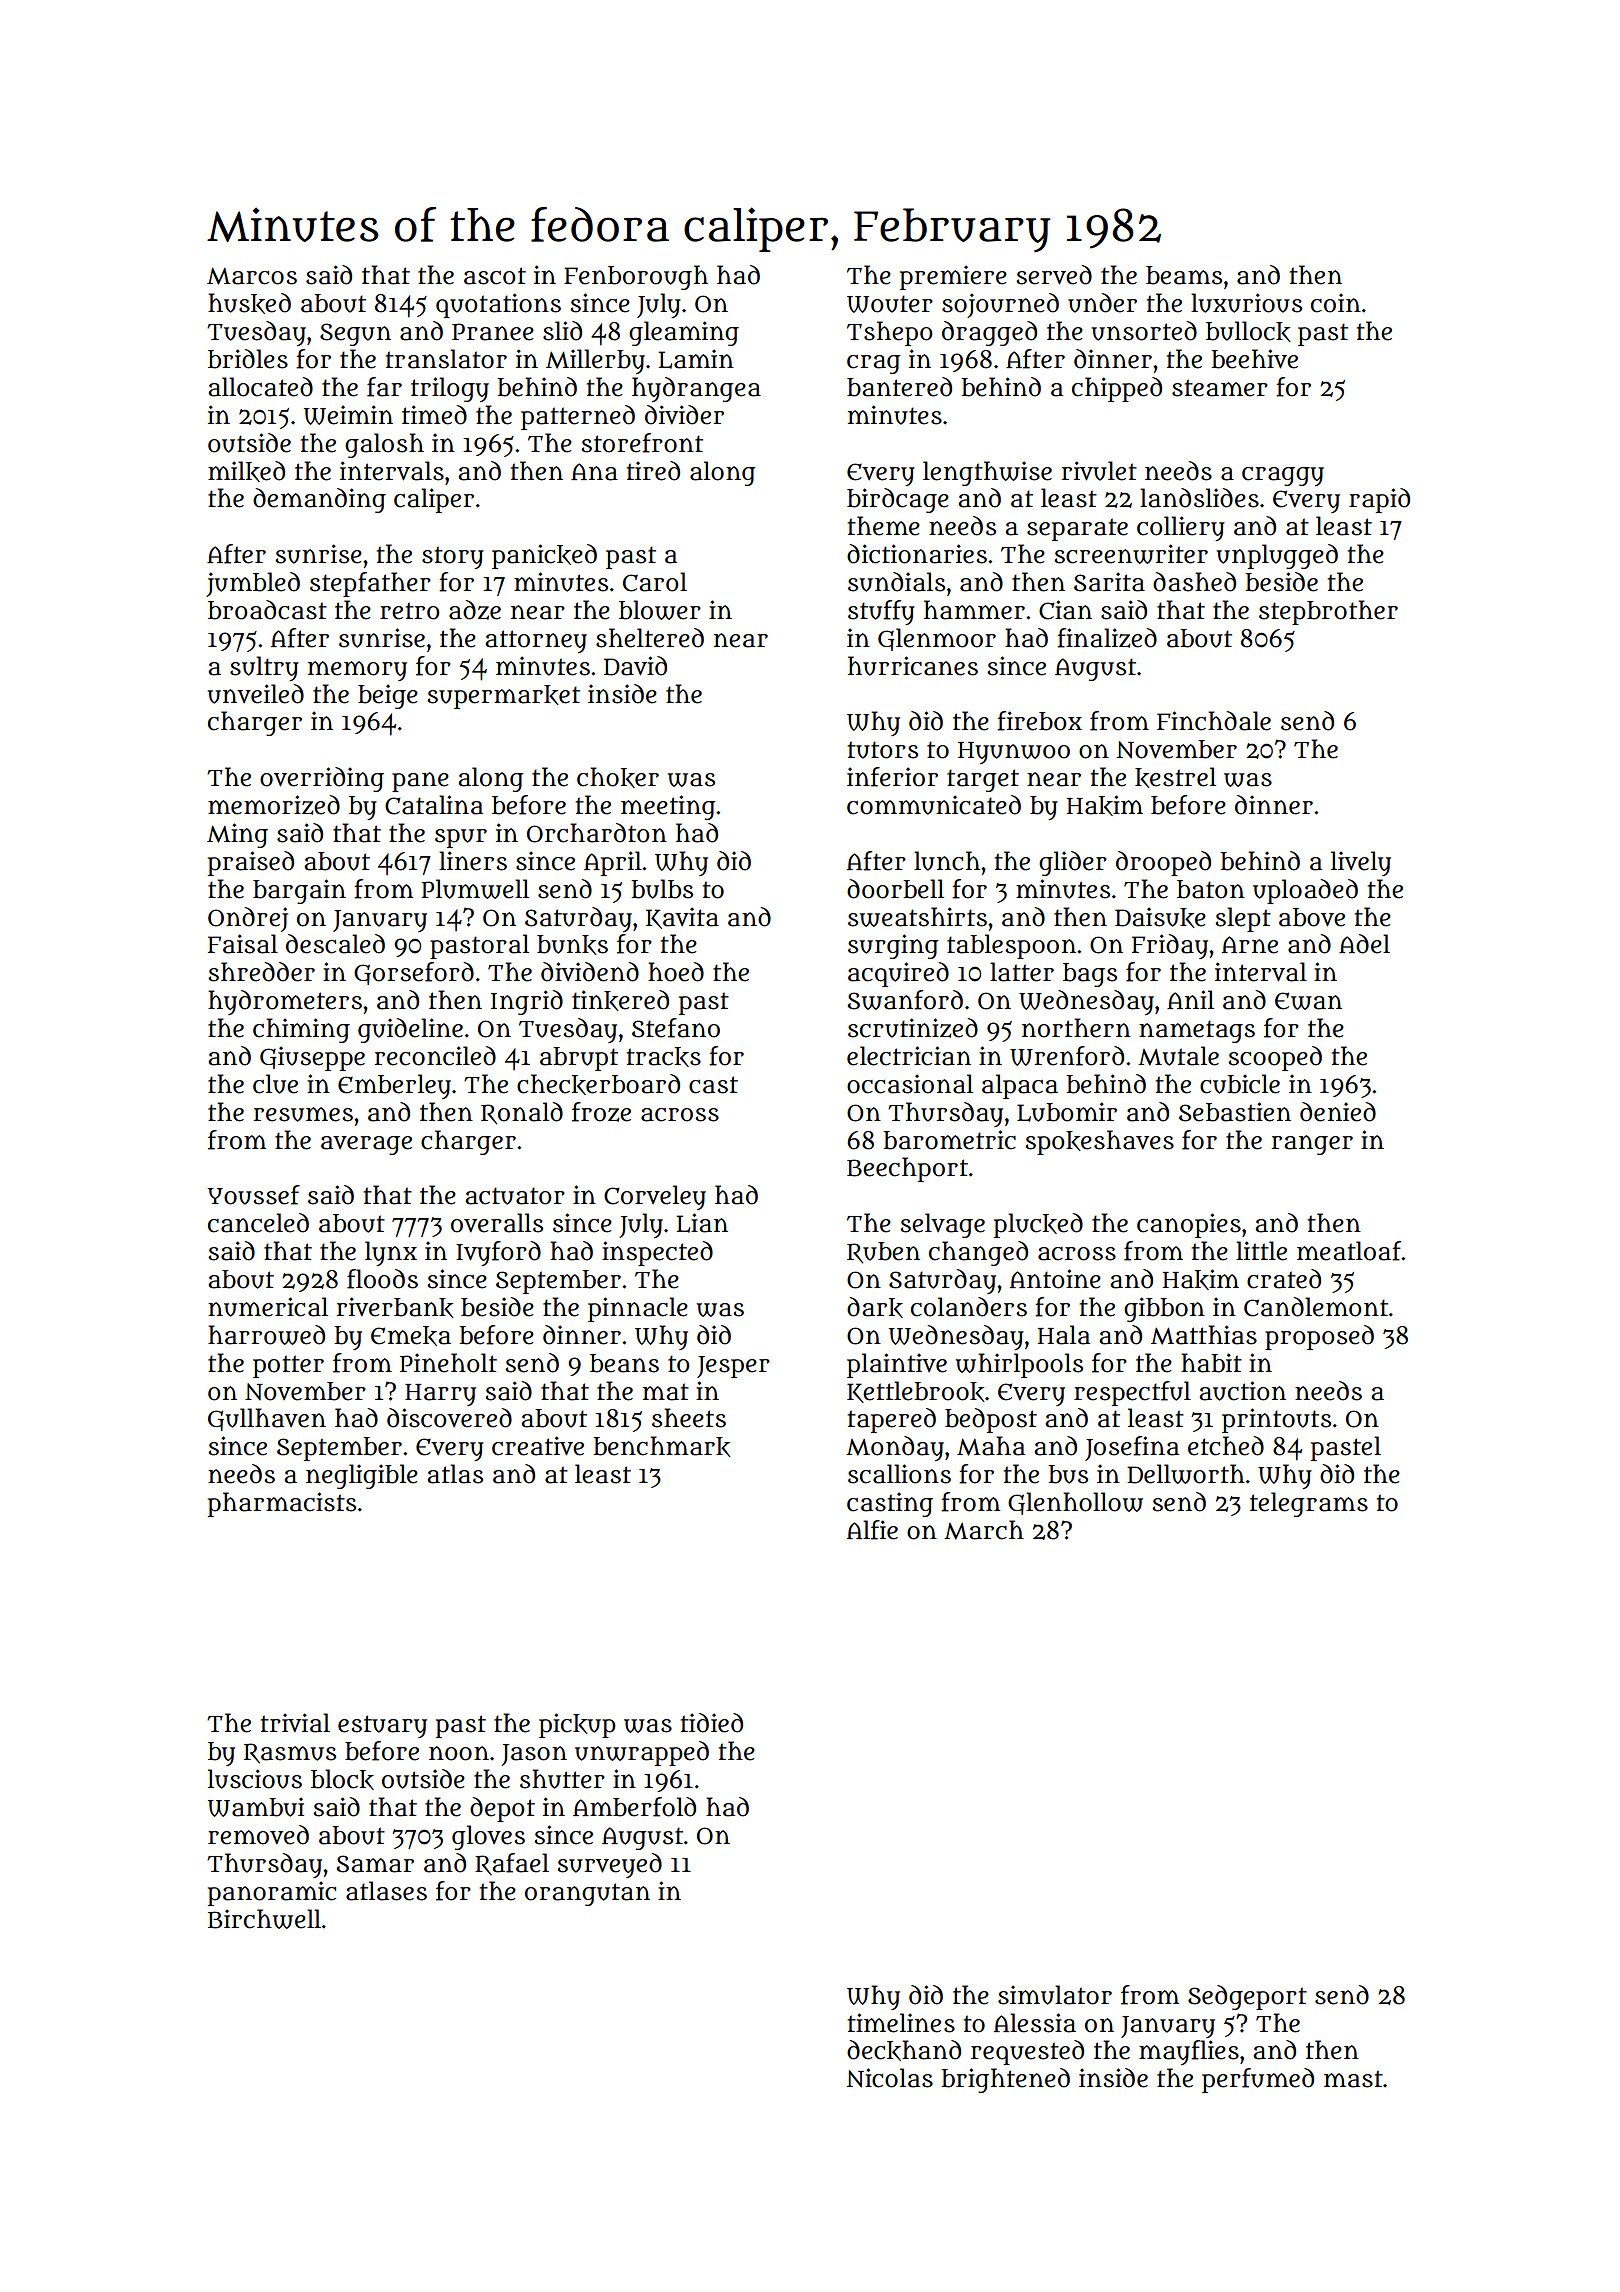 Image resolution: width=1620 pixels, height=2292 pixels. I want to click on screenwriter, so click(1131, 554).
